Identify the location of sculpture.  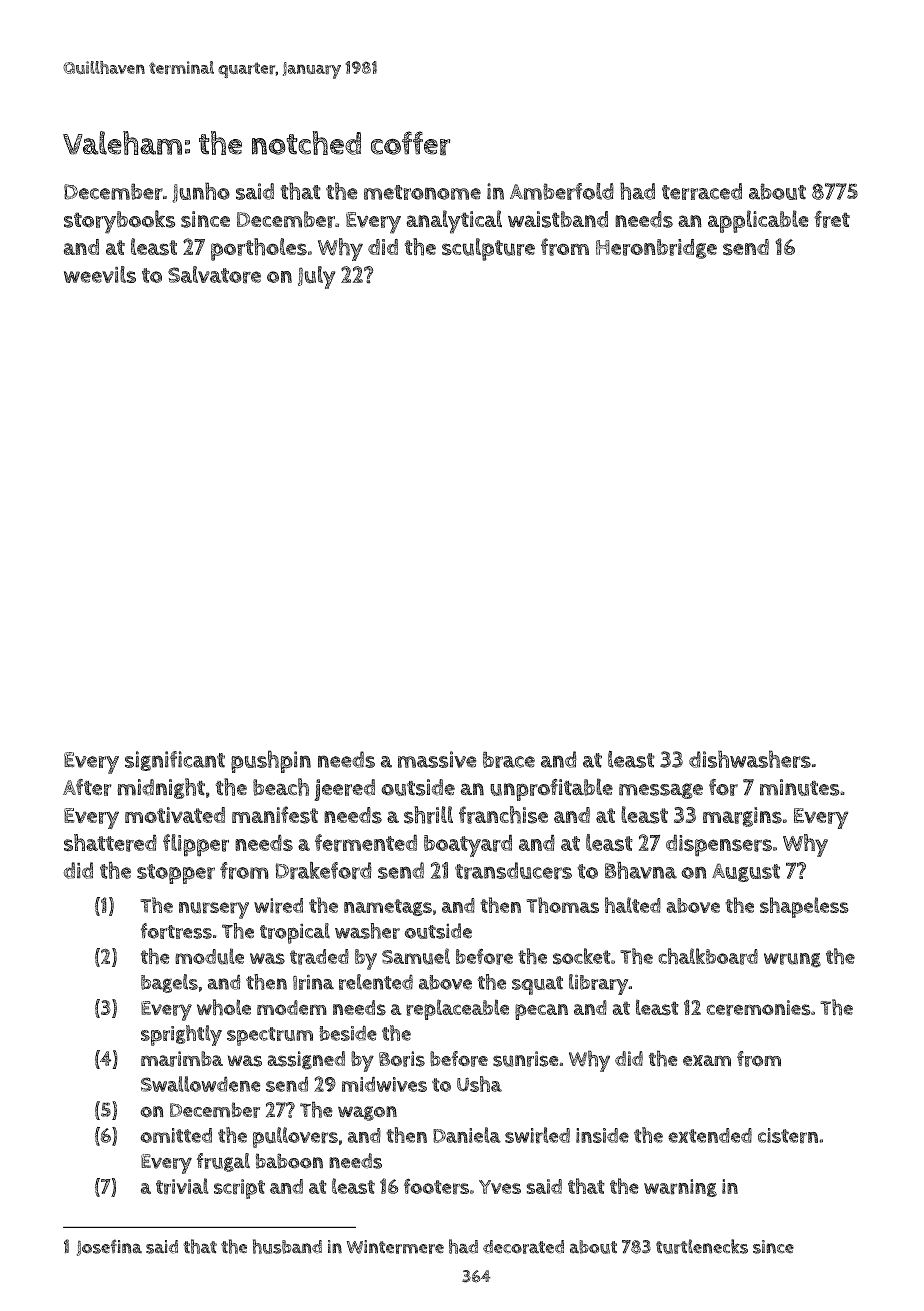
(488, 249).
